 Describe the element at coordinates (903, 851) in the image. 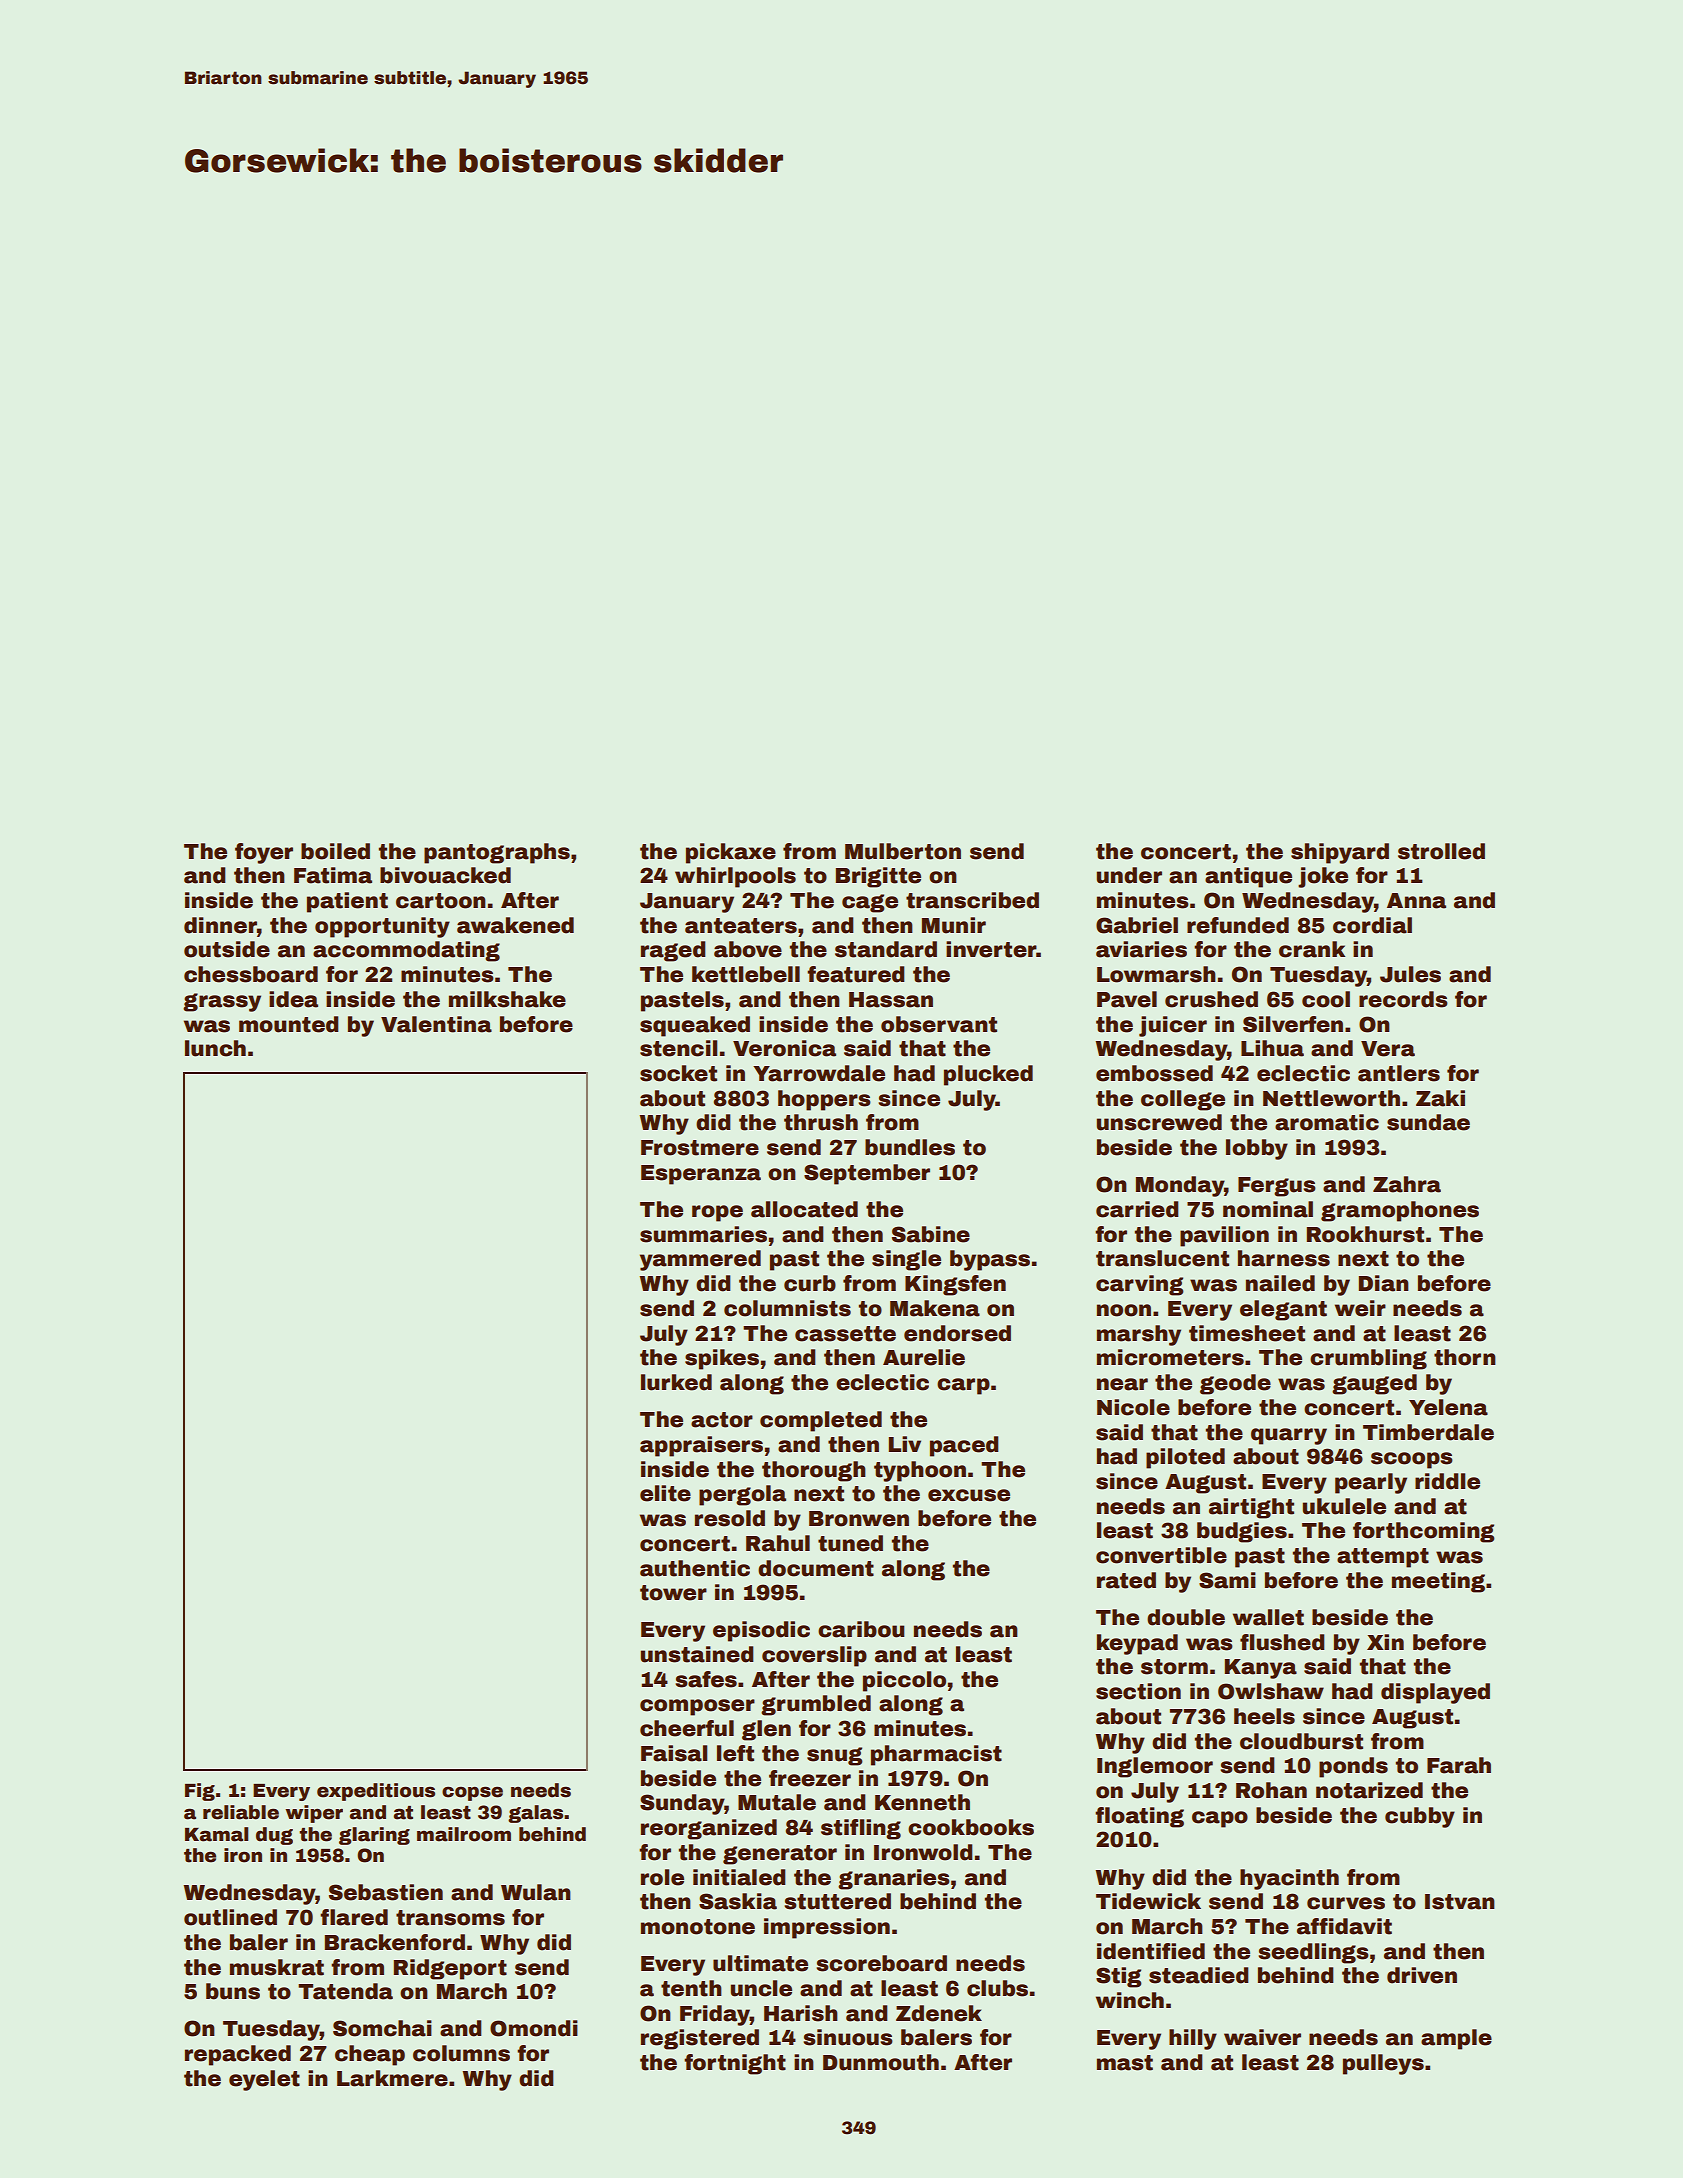

I see `Mulberton` at that location.
